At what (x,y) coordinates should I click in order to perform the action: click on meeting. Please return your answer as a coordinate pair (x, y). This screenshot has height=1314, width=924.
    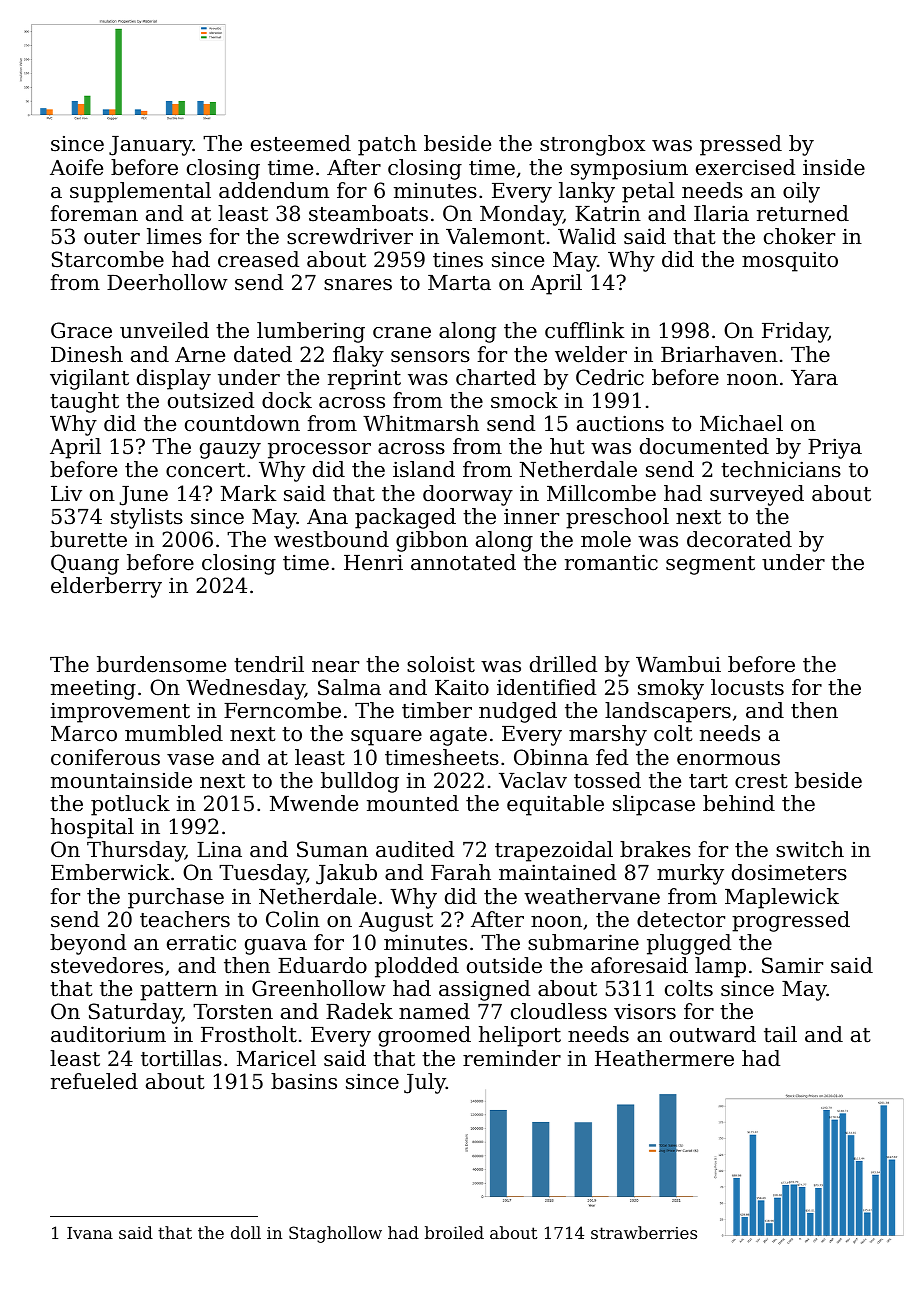
    Looking at the image, I should click on (93, 690).
